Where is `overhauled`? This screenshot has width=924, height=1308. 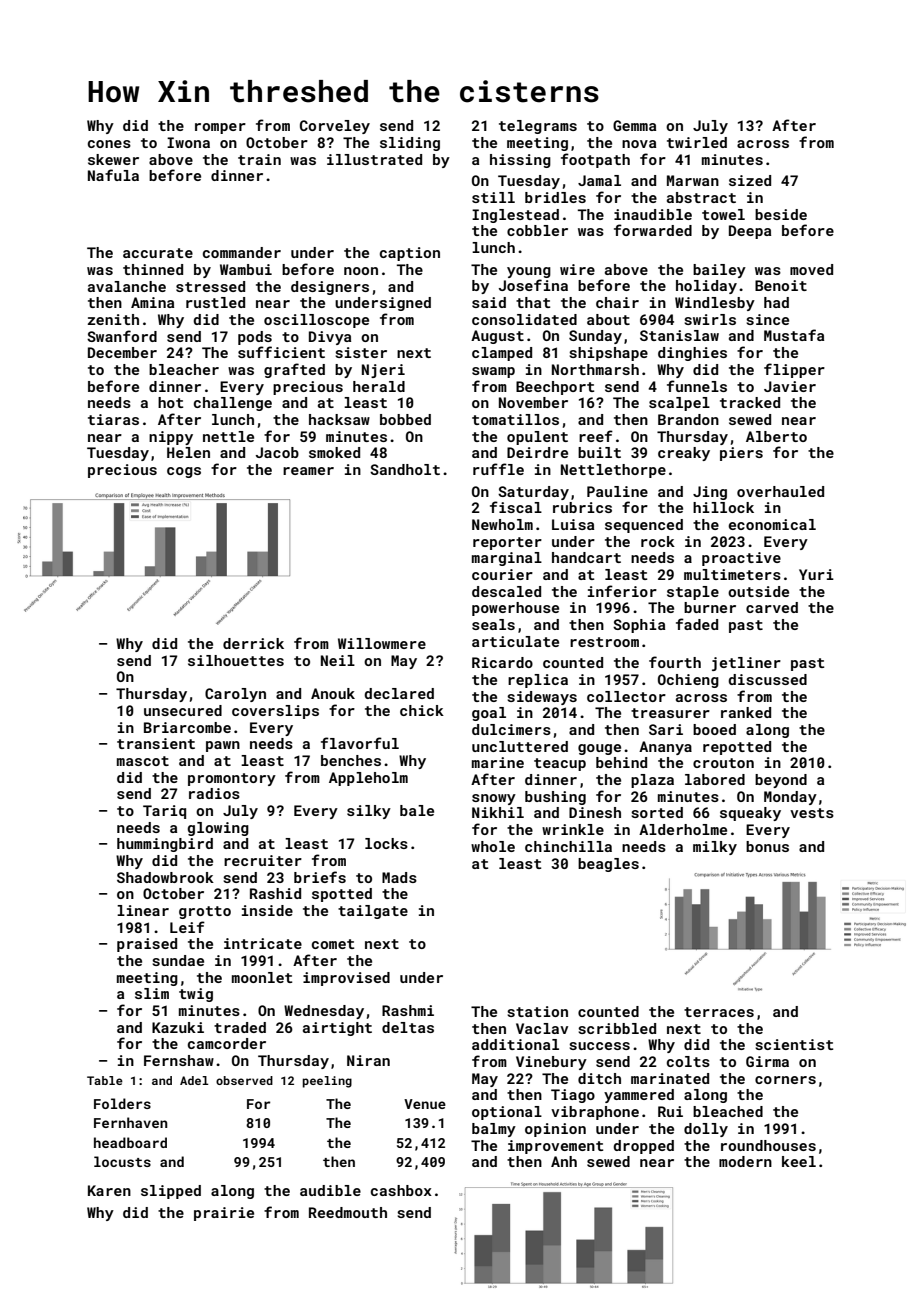
overhauled is located at coordinates (780, 491).
